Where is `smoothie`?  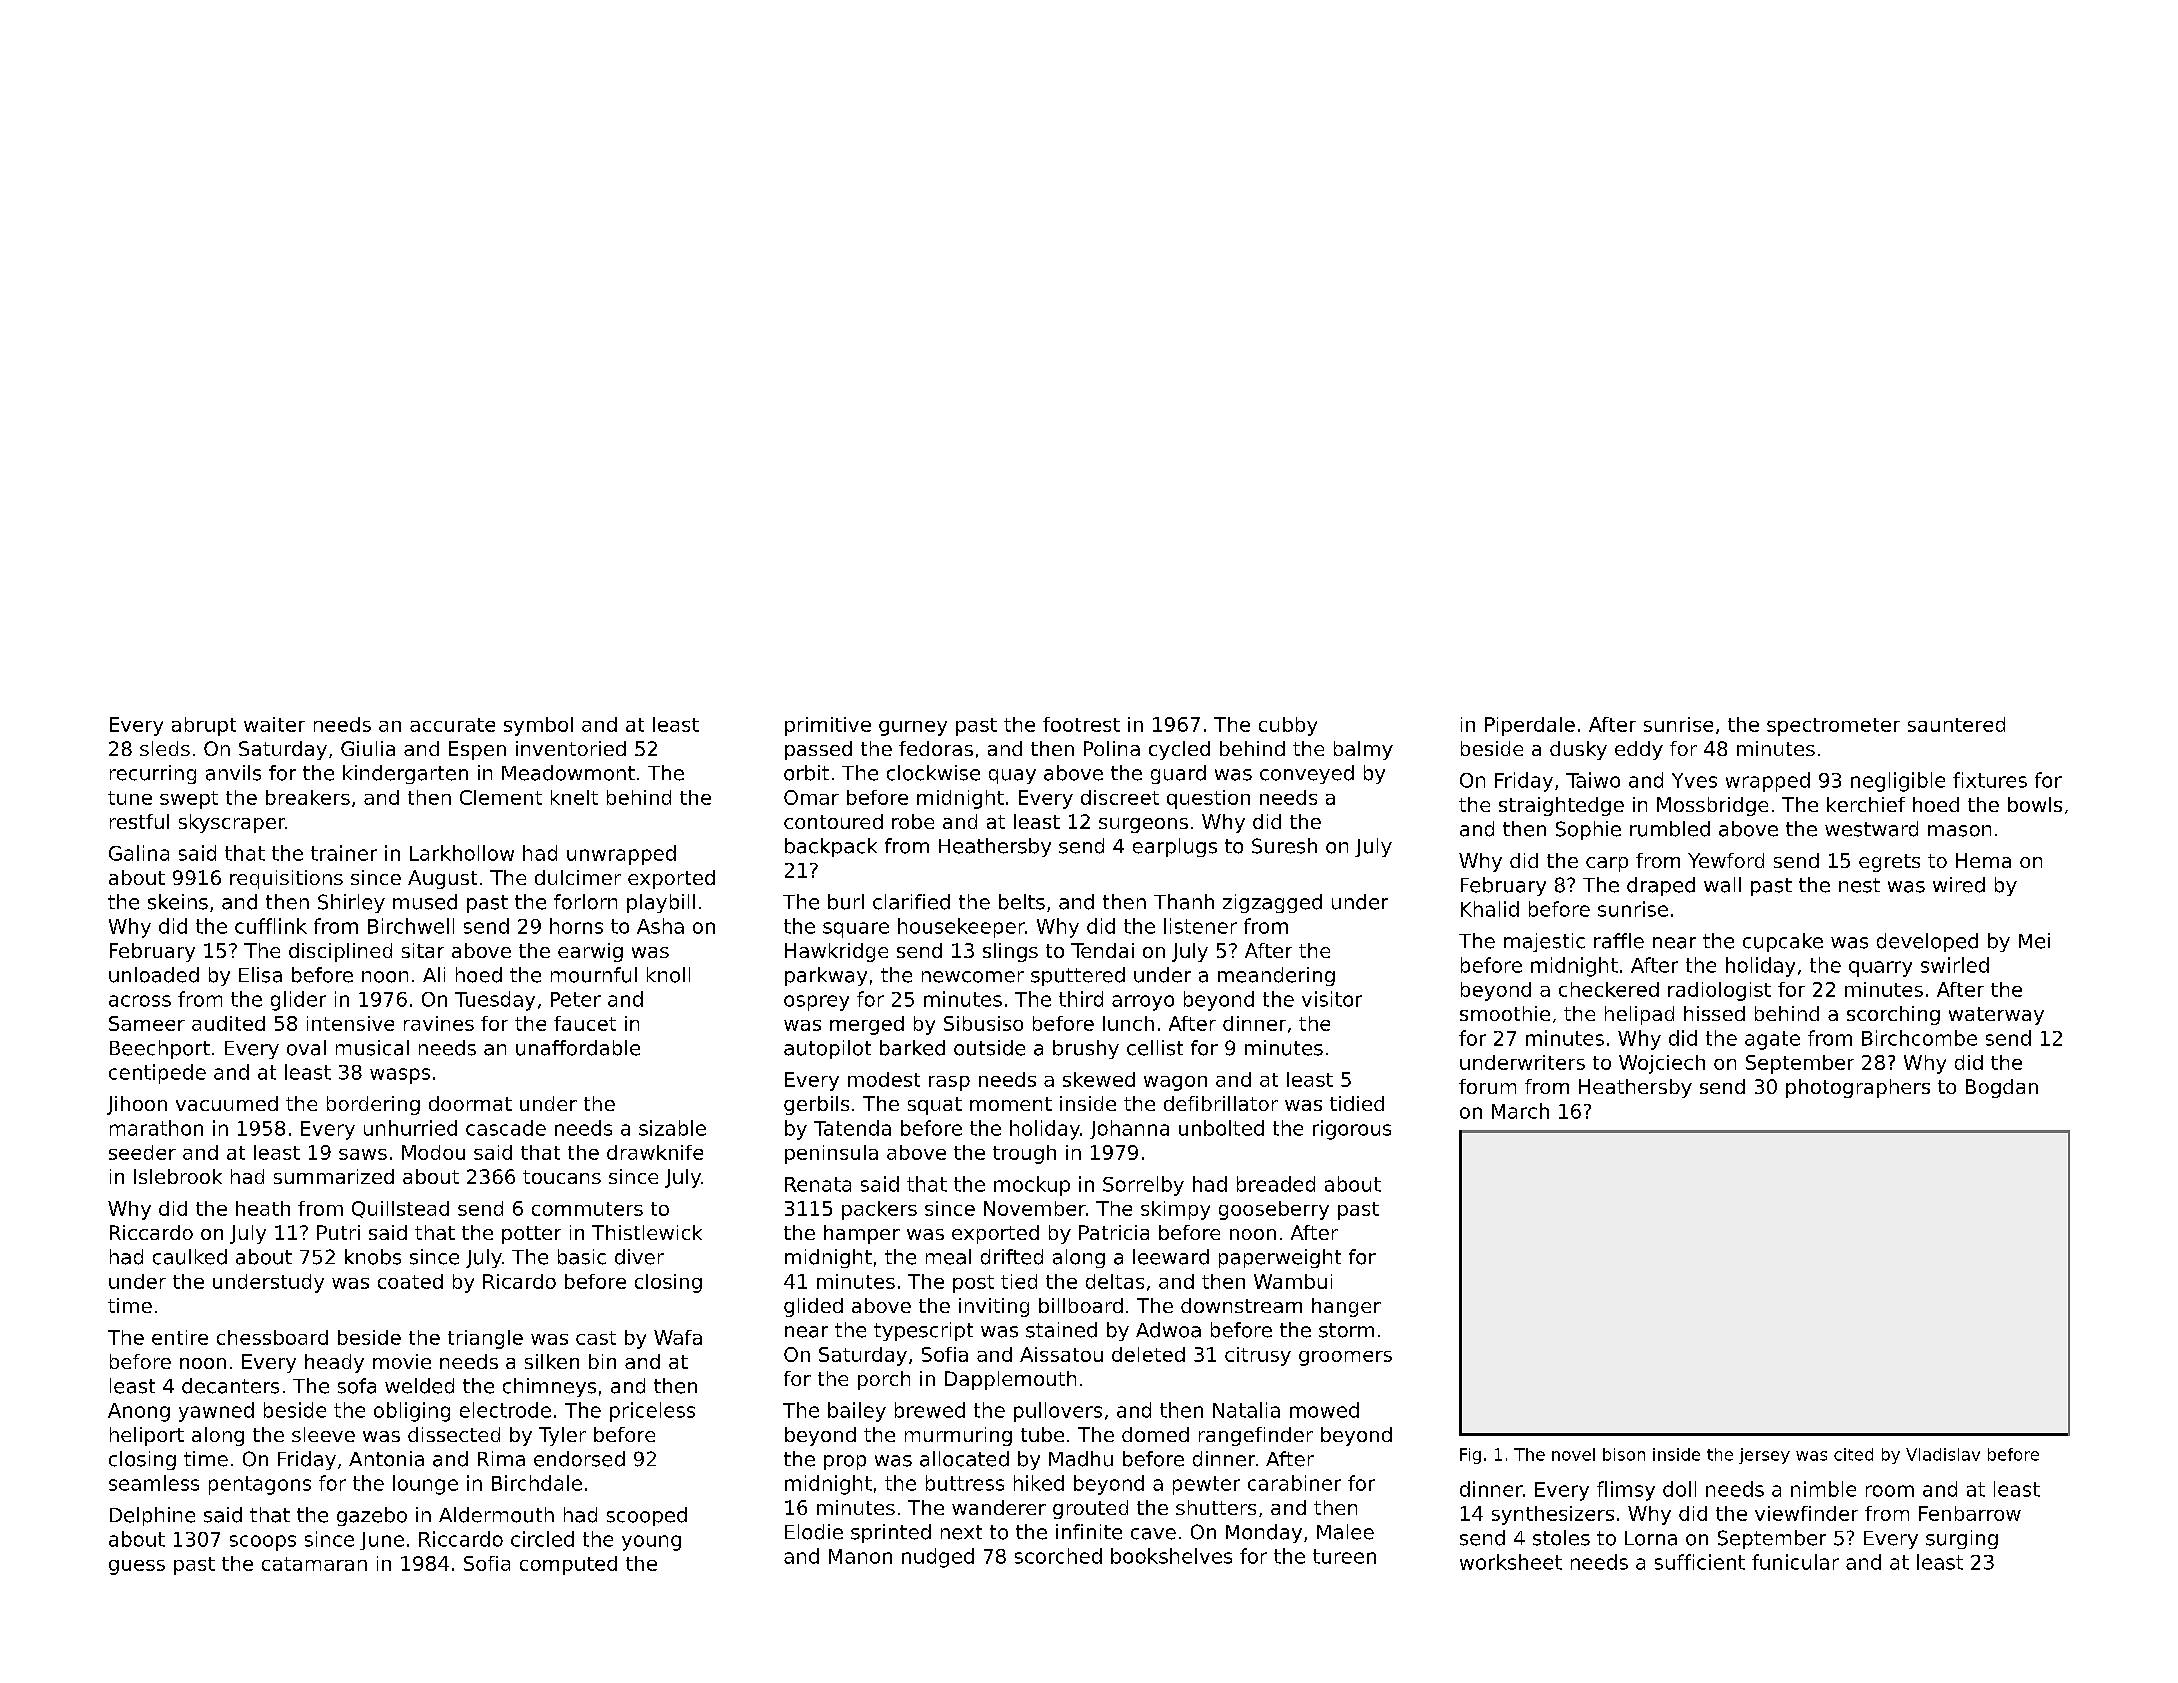
smoothie is located at coordinates (1505, 1013).
